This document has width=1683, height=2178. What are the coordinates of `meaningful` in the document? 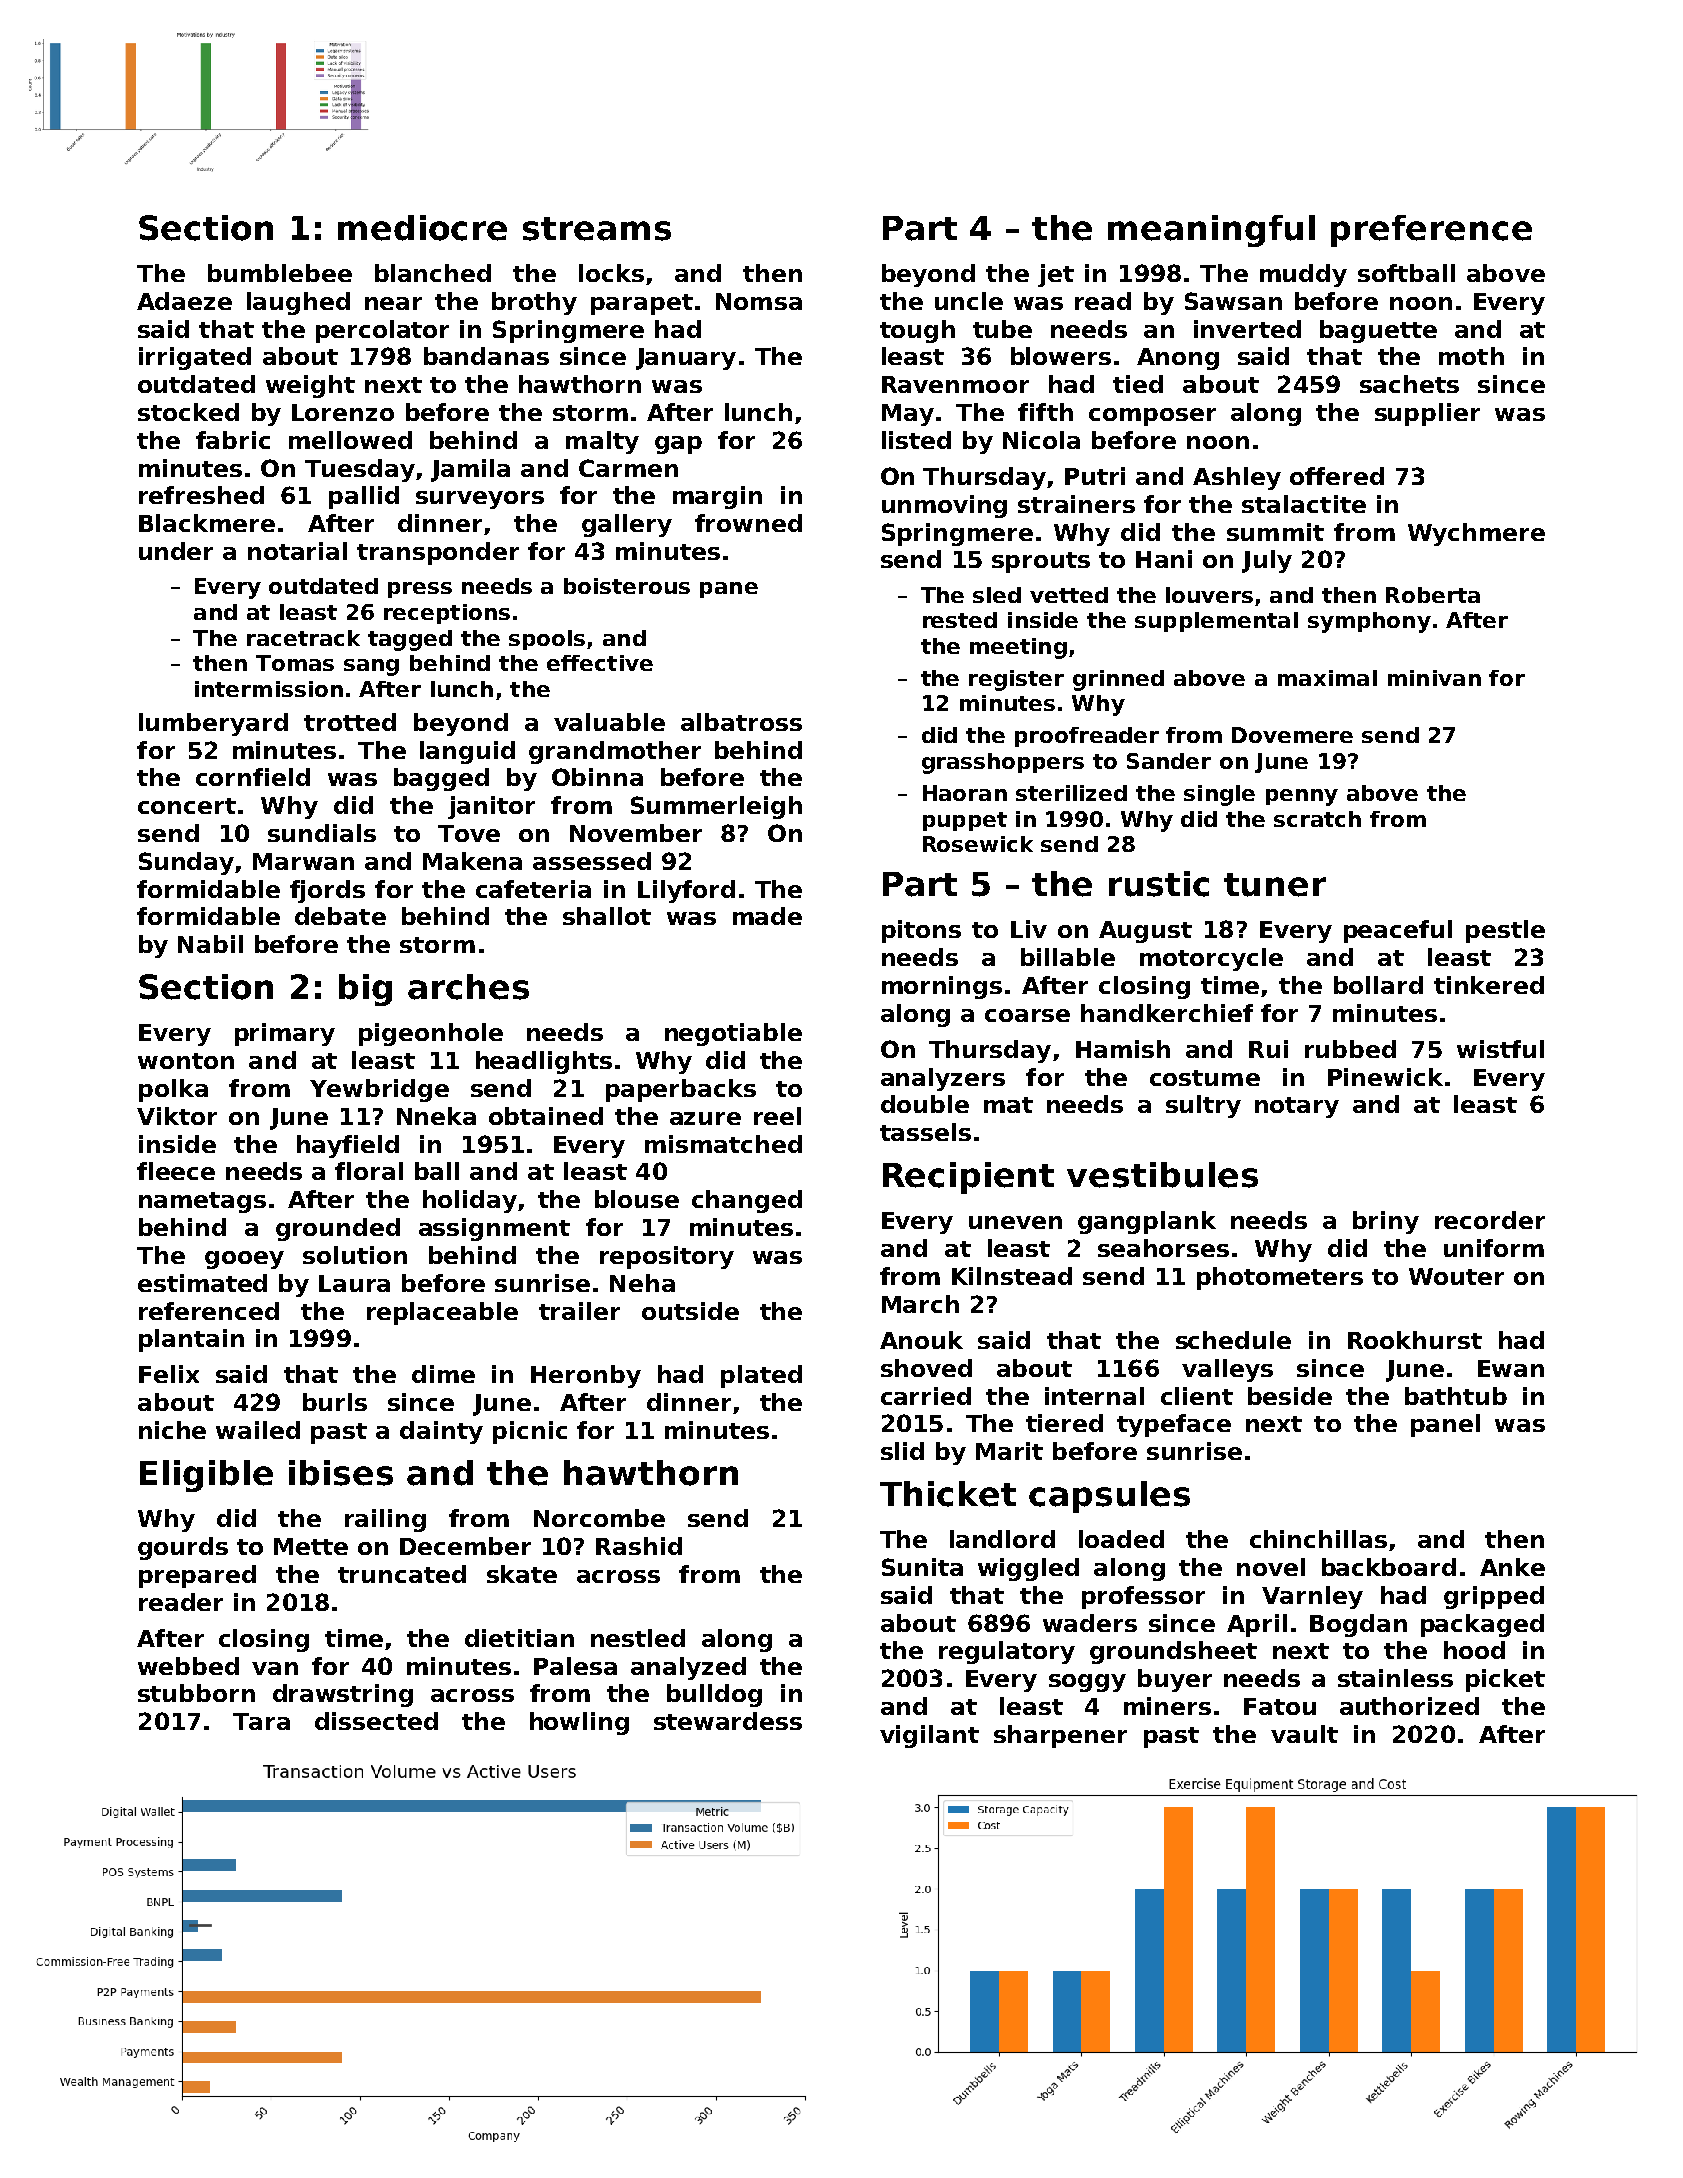 It's located at (1211, 231).
